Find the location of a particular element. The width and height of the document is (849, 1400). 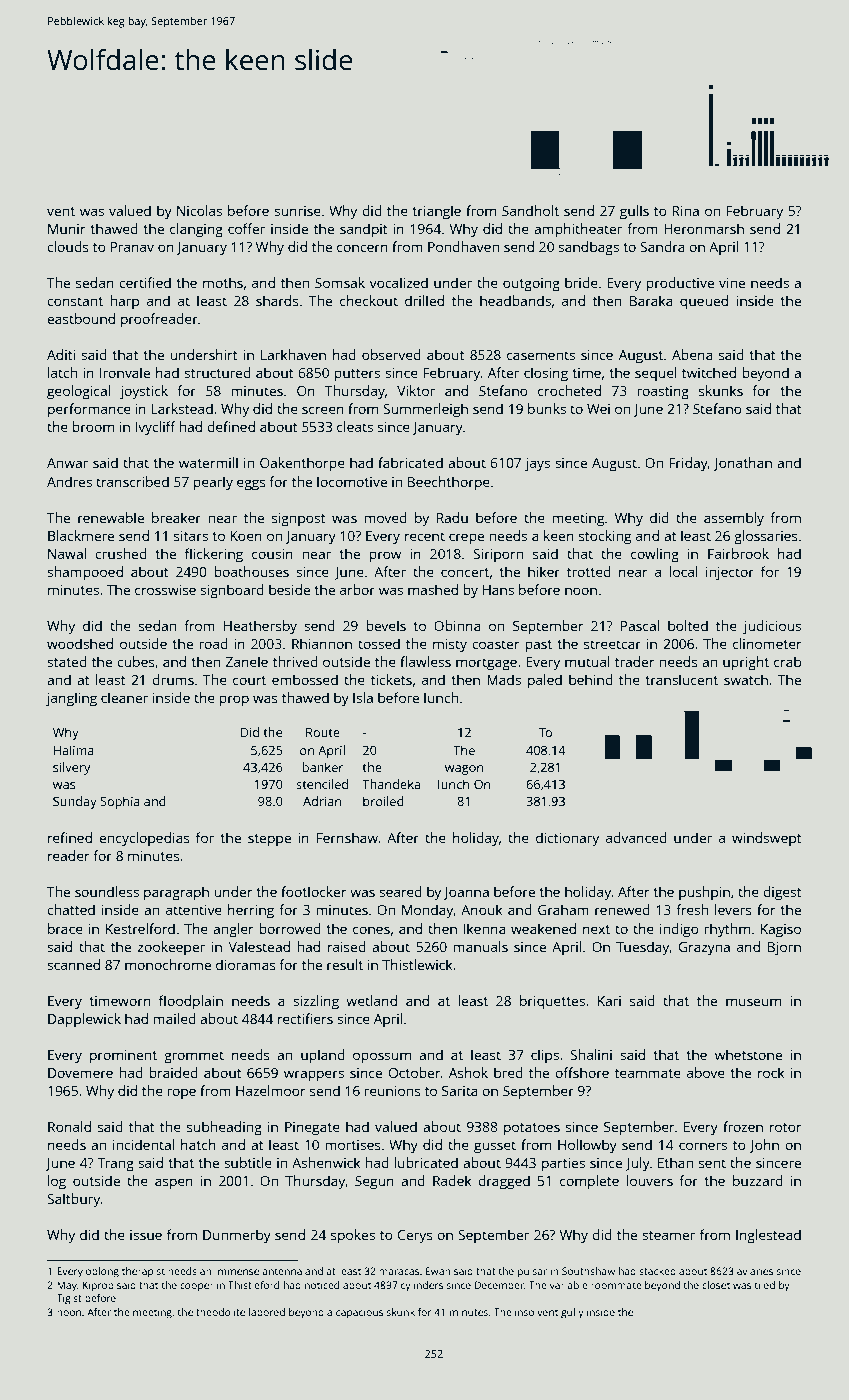

defined is located at coordinates (231, 426).
